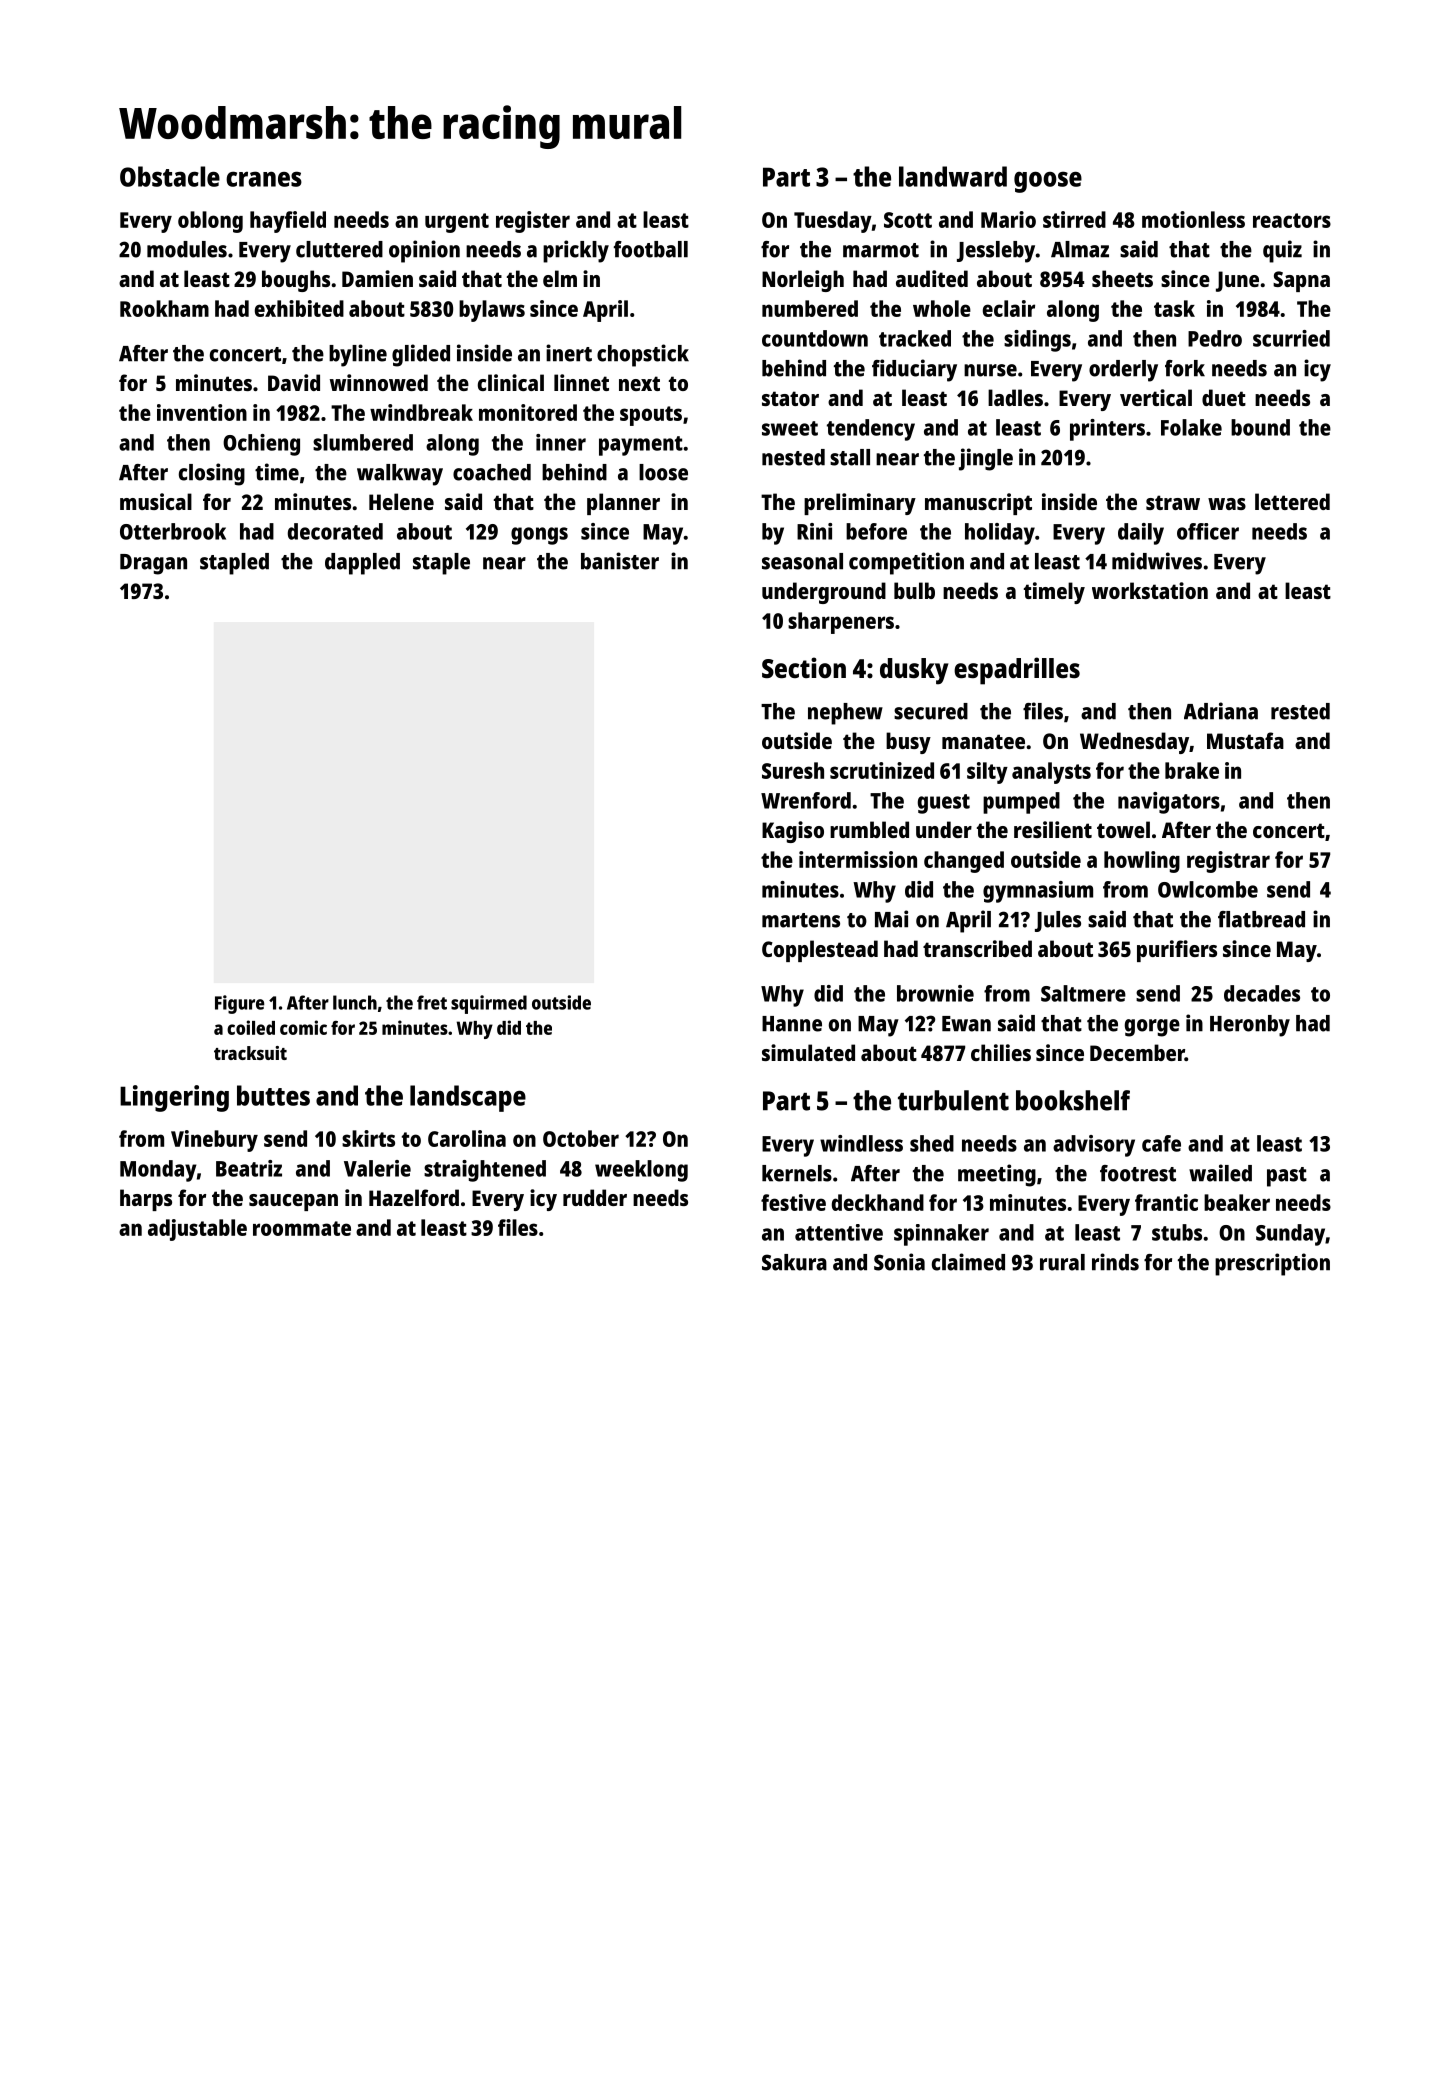  I want to click on cranes, so click(264, 179).
